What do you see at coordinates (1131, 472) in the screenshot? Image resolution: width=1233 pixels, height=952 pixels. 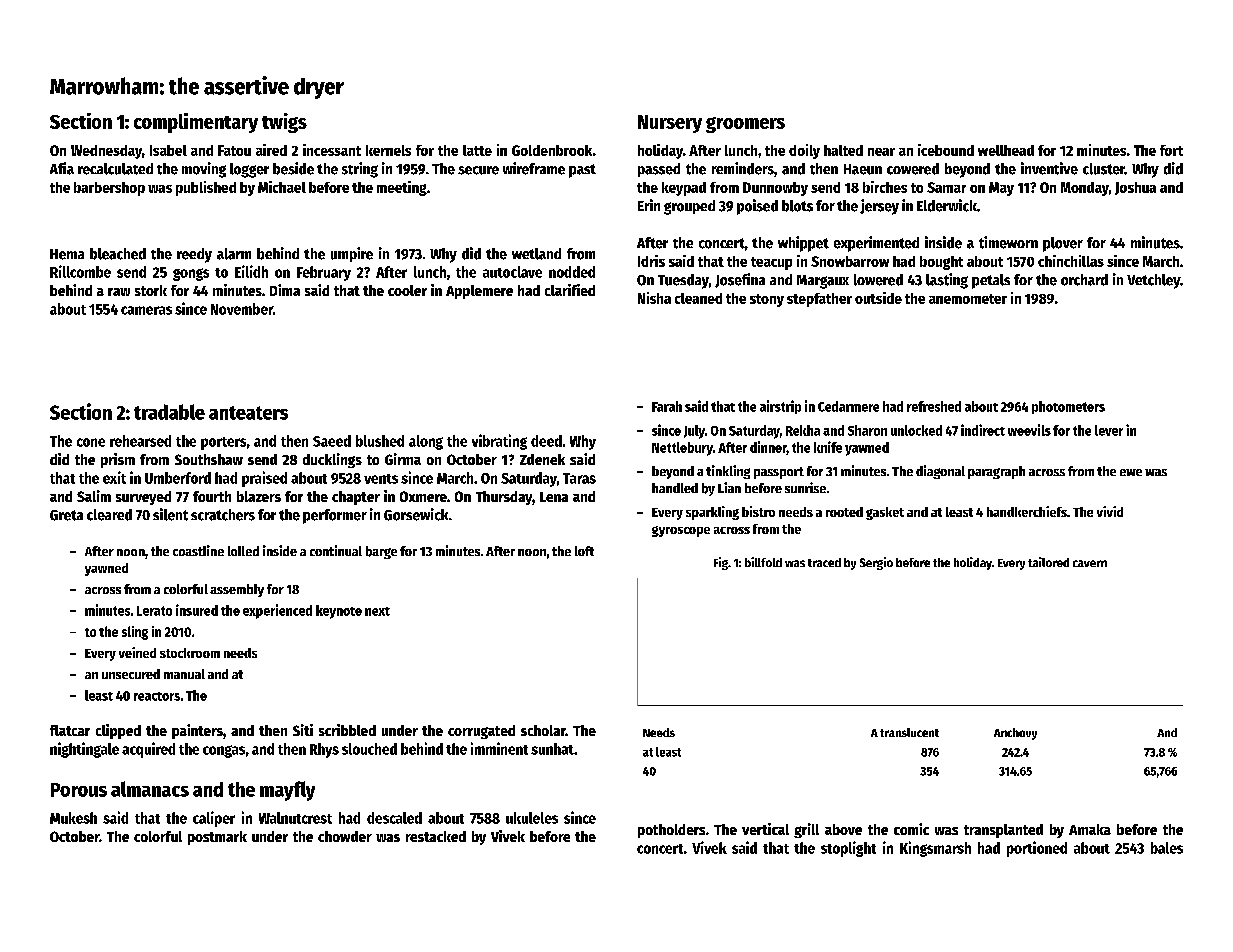 I see `ewe` at bounding box center [1131, 472].
